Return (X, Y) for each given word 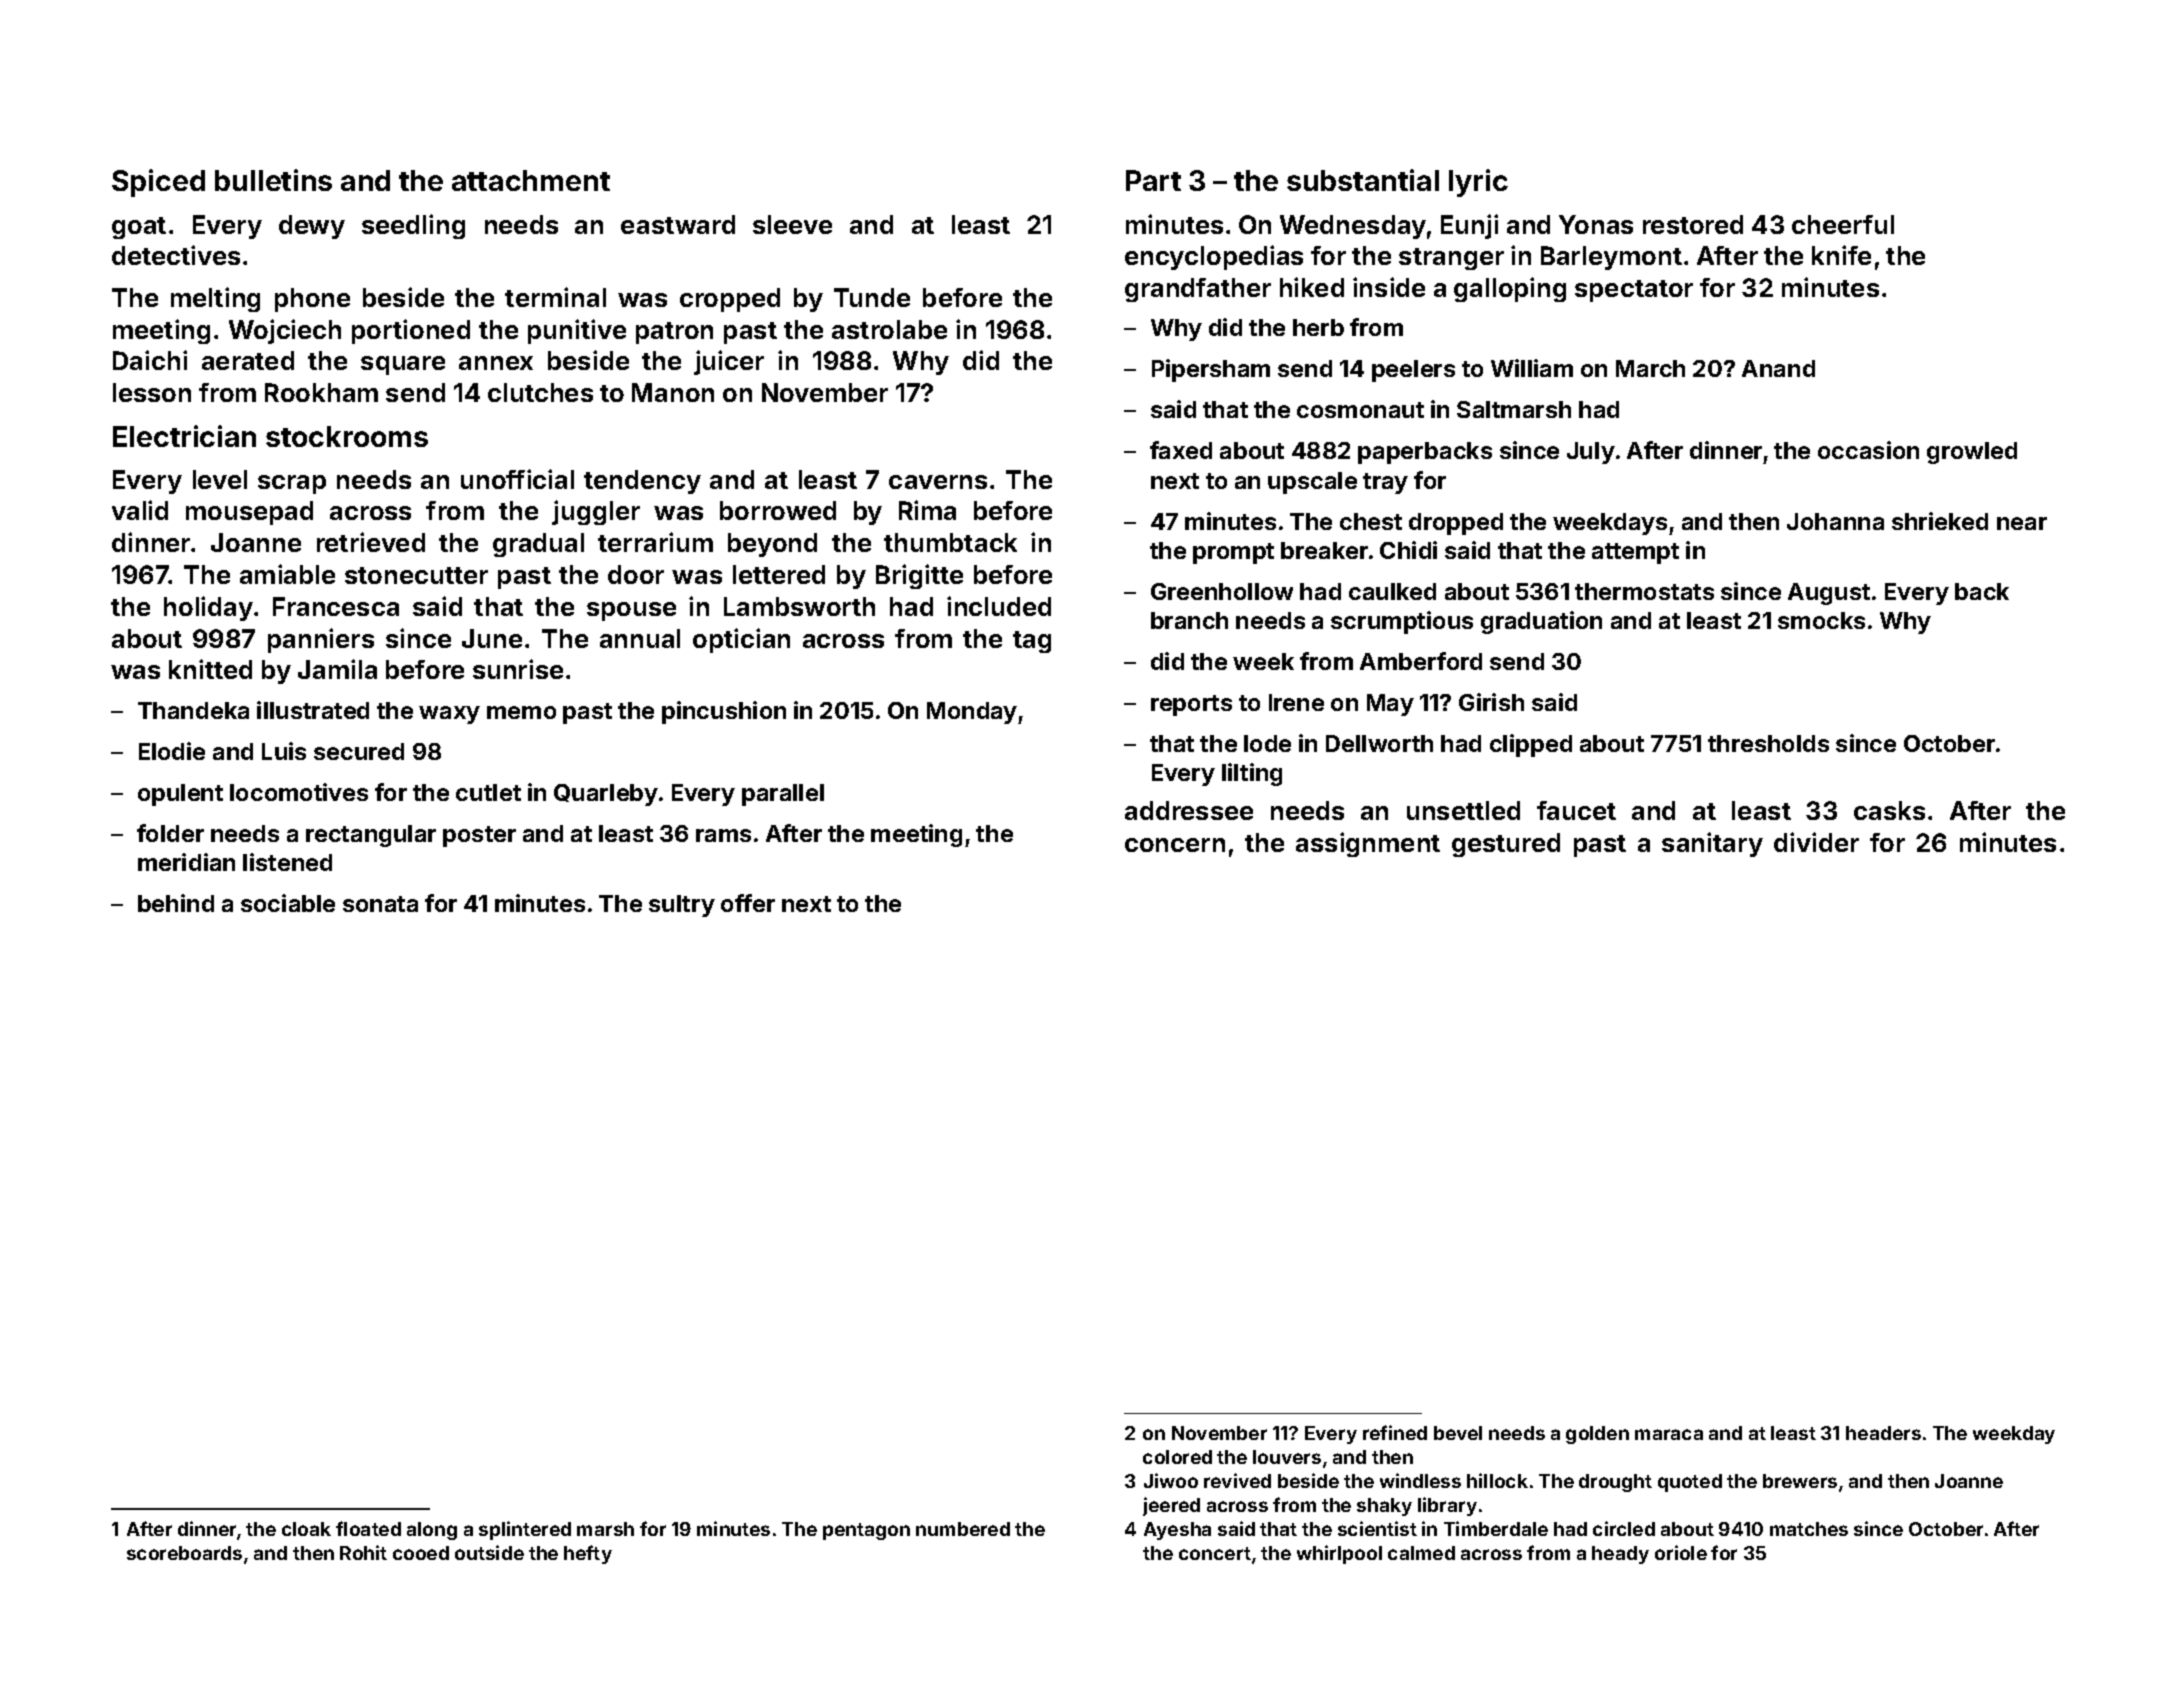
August (1829, 594)
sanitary (1712, 844)
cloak (306, 1529)
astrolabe (889, 329)
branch (1189, 620)
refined (1395, 1432)
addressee (1189, 810)
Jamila (337, 669)
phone (312, 300)
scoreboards (184, 1553)
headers (1883, 1433)
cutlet (488, 792)
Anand (1778, 368)
